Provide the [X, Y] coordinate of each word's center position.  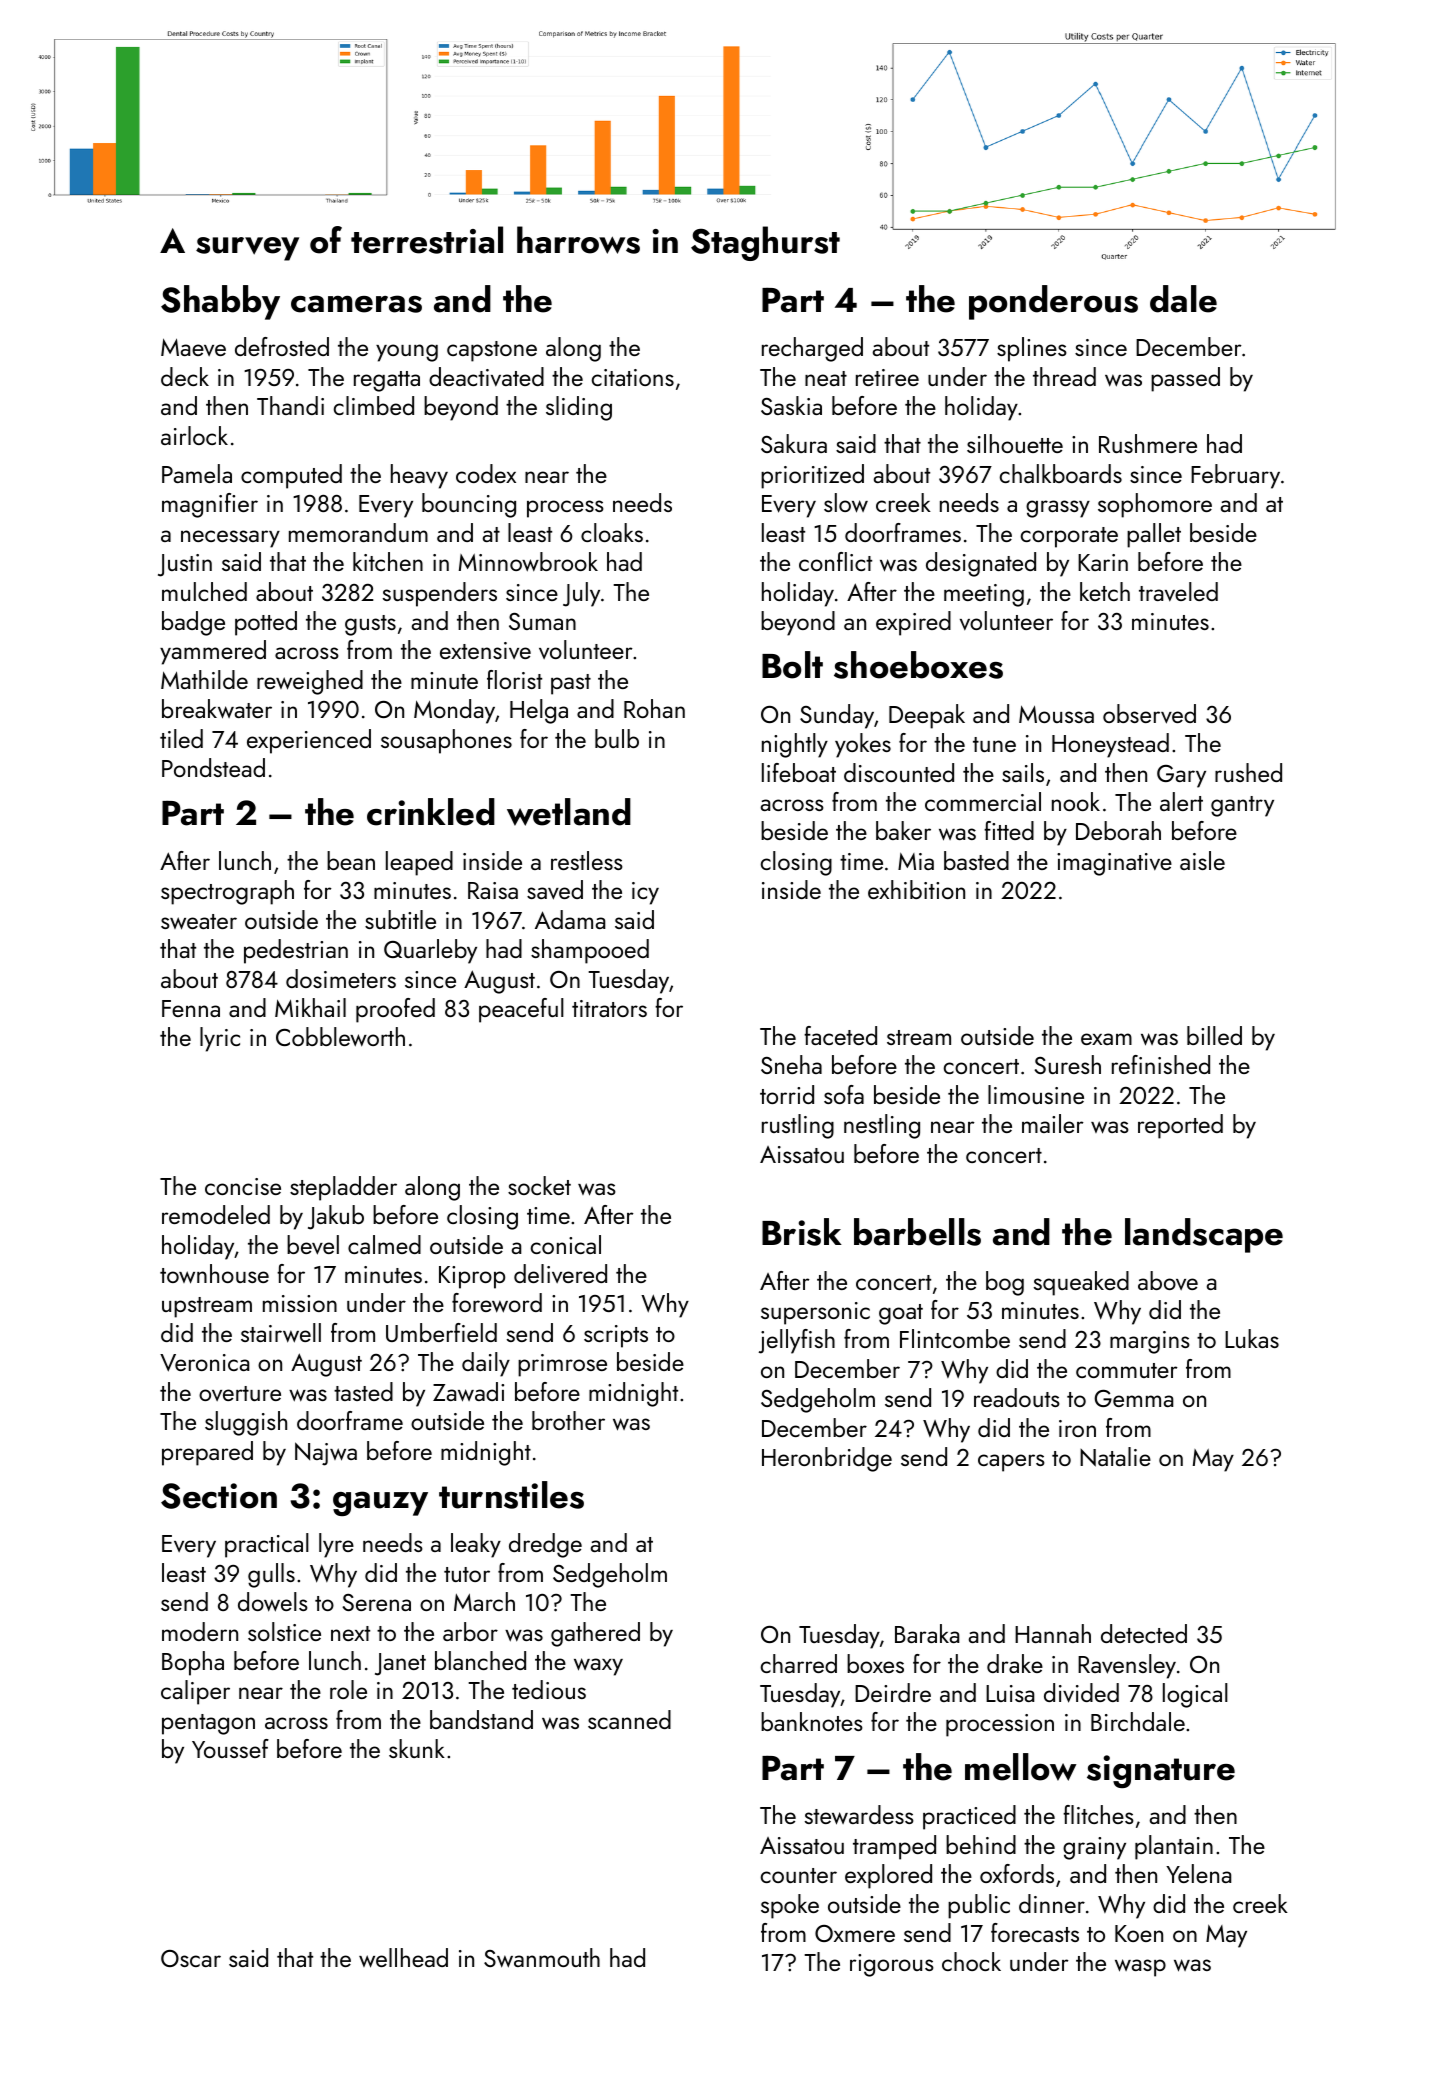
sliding [579, 408]
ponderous [1053, 302]
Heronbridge [827, 1459]
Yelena [1198, 1873]
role [348, 1689]
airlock [194, 435]
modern [200, 1631]
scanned [629, 1719]
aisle [1202, 860]
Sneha [791, 1064]
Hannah [1053, 1633]
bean [351, 860]
